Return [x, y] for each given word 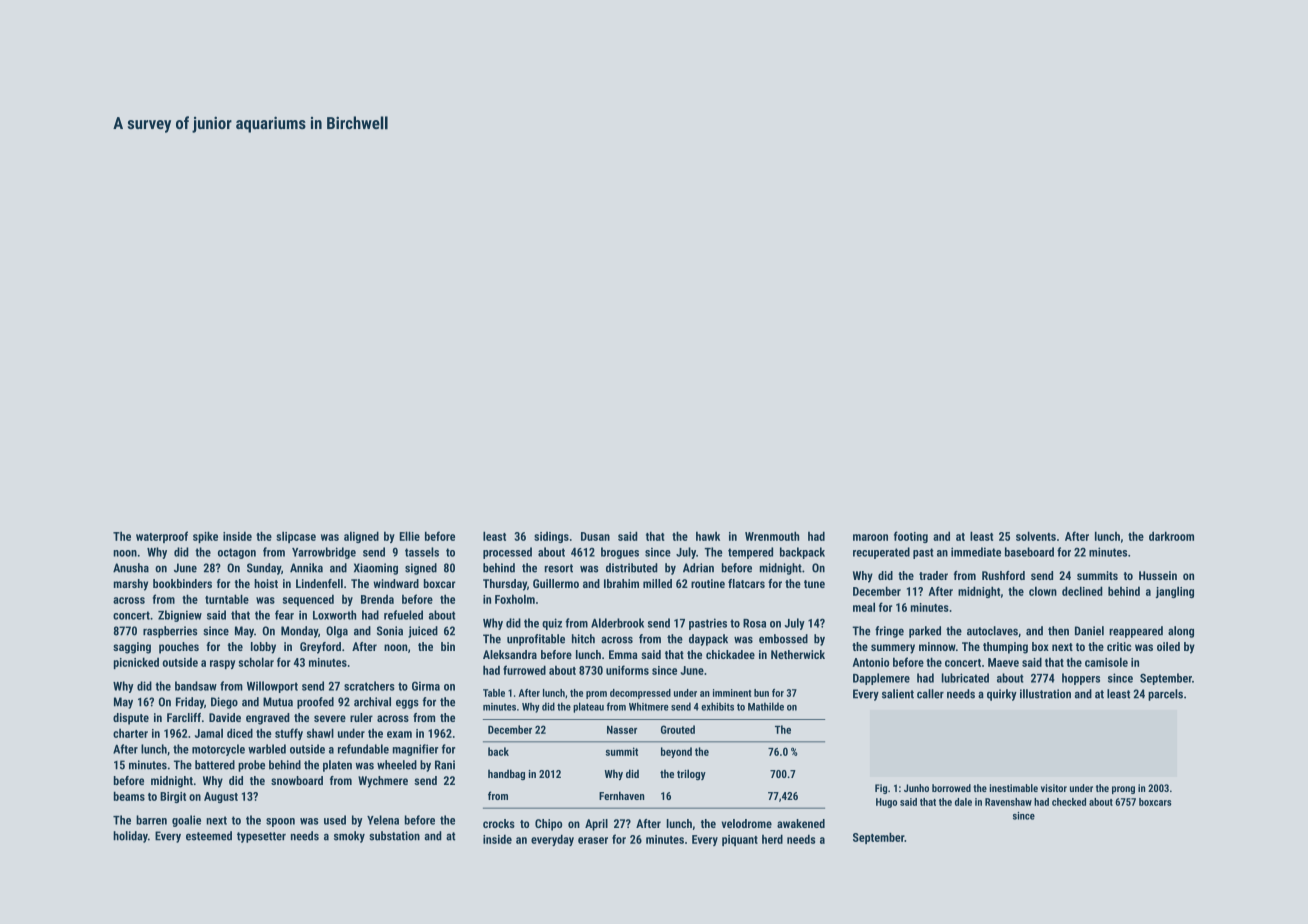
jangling [1175, 592]
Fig [881, 789]
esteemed [209, 836]
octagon [237, 553]
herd [772, 839]
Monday [299, 632]
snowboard [297, 780]
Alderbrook [617, 623]
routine [708, 583]
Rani [445, 765]
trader [933, 575]
